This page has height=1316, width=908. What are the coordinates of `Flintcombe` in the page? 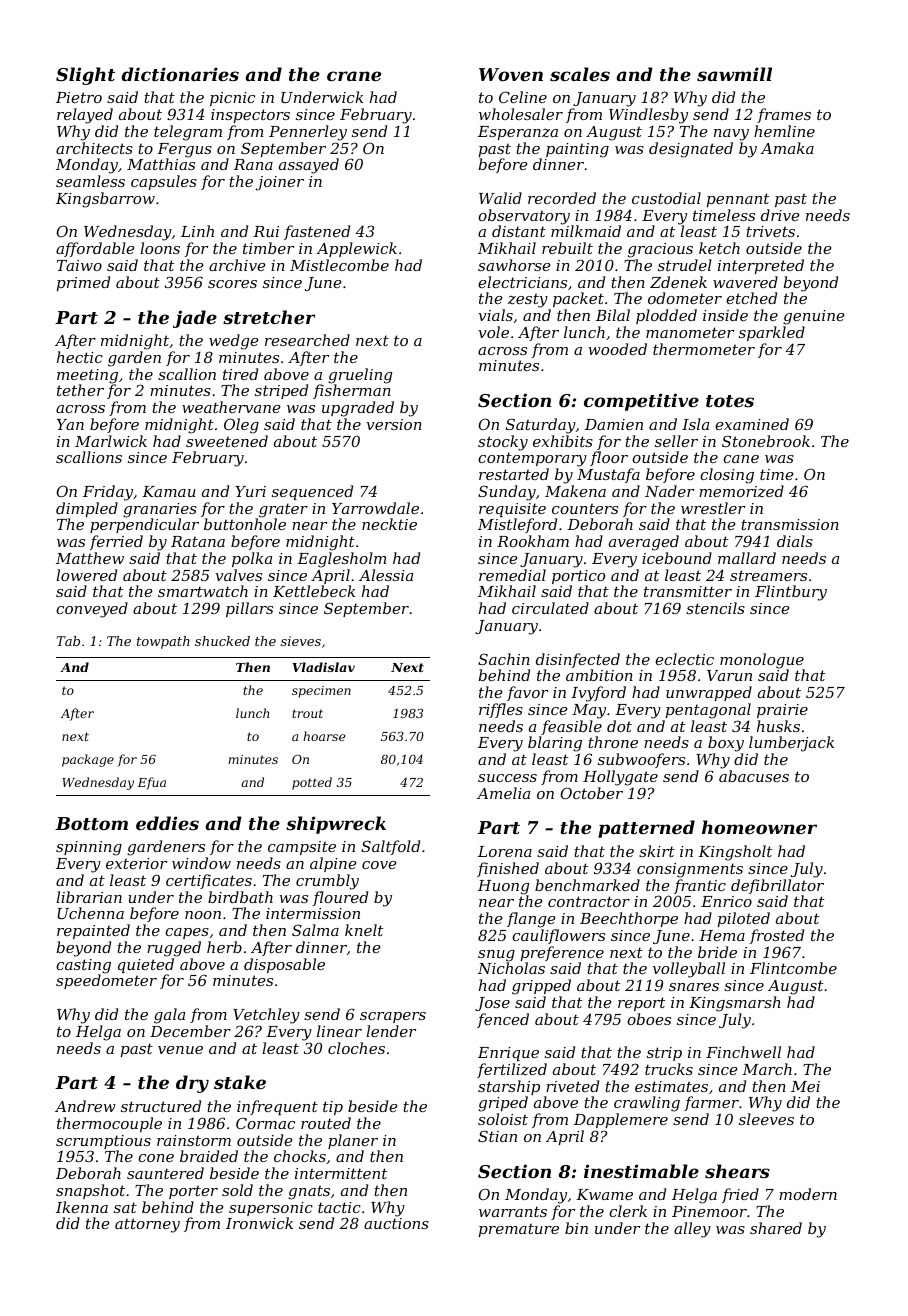 It's located at (793, 968).
